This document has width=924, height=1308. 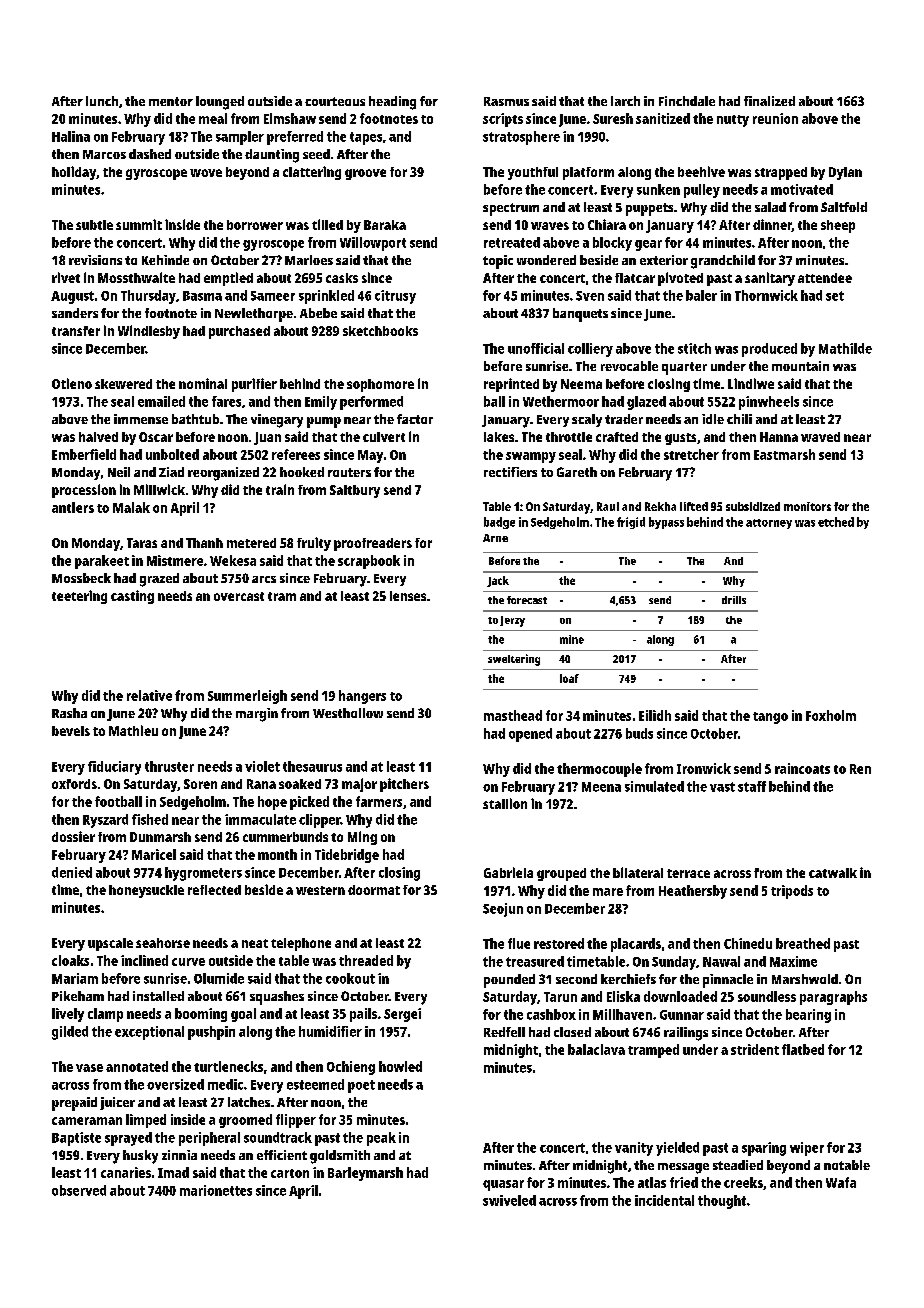 What do you see at coordinates (701, 295) in the document?
I see `baler` at bounding box center [701, 295].
